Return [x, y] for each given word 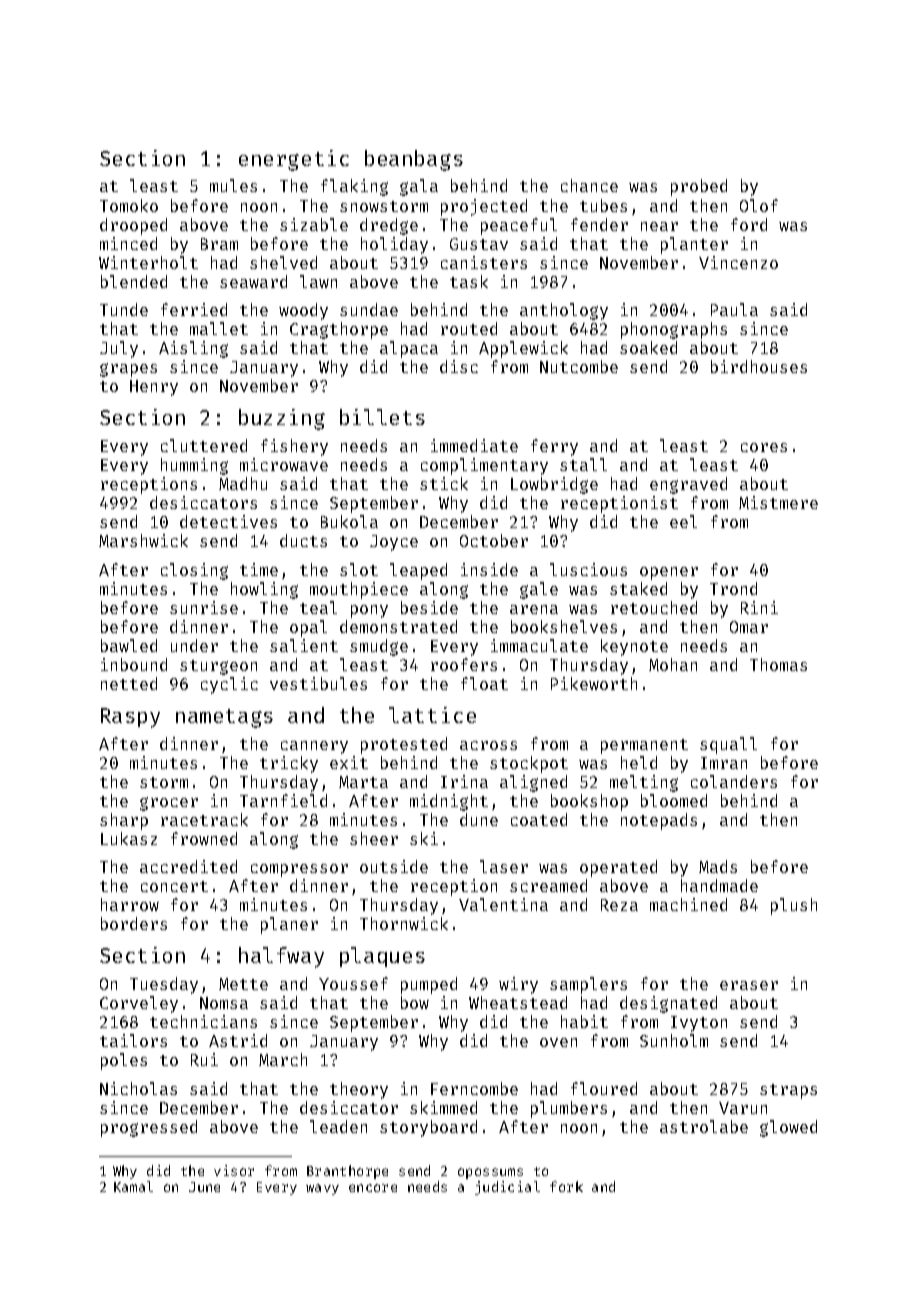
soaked [648, 347]
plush [794, 906]
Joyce [394, 543]
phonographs [674, 330]
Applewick [523, 349]
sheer [374, 838]
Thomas [778, 664]
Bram [219, 244]
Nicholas [138, 1088]
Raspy [130, 718]
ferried [194, 309]
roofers [464, 664]
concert [174, 886]
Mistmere [778, 502]
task [469, 281]
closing [194, 571]
